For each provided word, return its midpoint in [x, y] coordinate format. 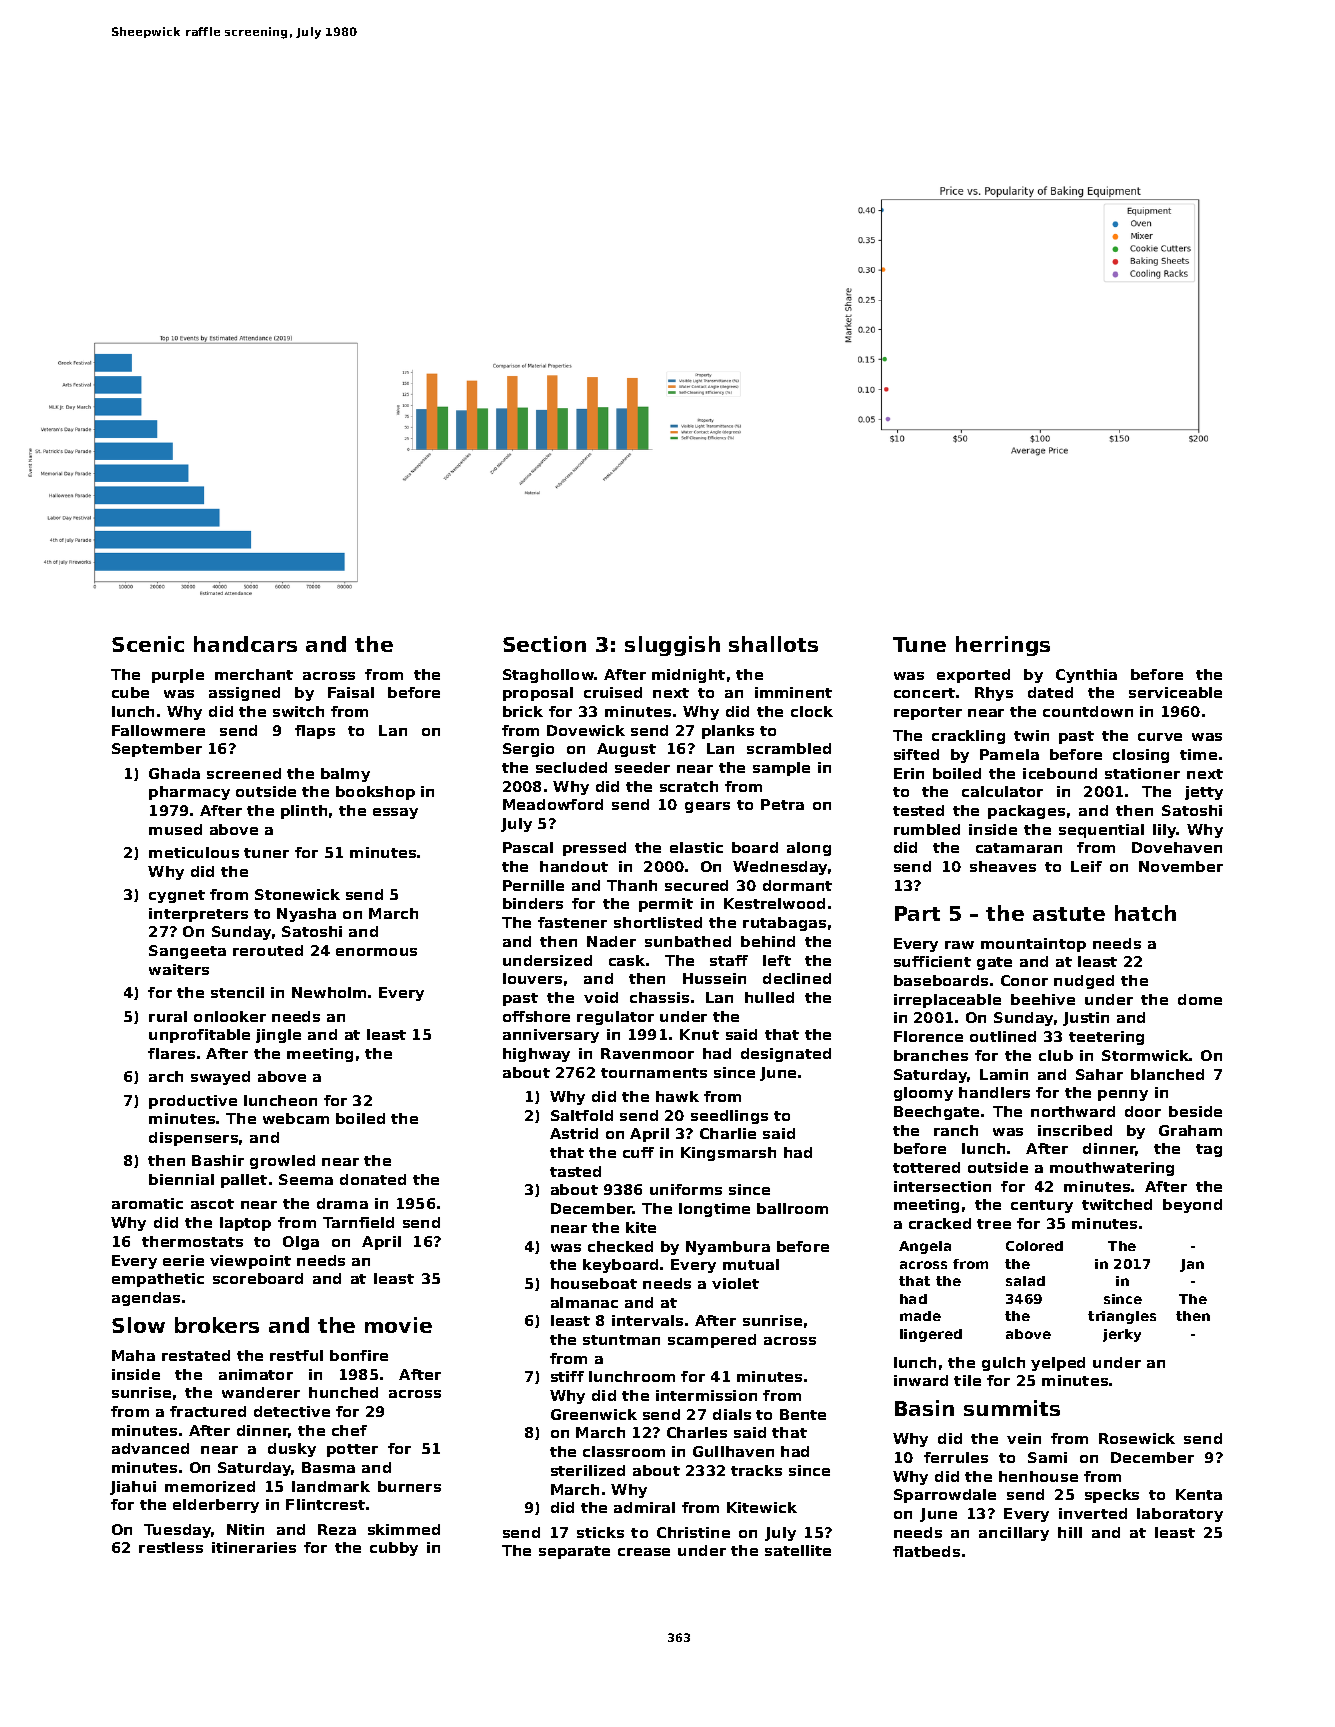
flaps [315, 732]
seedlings [729, 1117]
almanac [584, 1302]
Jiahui [133, 1488]
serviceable [1175, 692]
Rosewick [1137, 1438]
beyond [1192, 1206]
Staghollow [549, 676]
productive [193, 1102]
